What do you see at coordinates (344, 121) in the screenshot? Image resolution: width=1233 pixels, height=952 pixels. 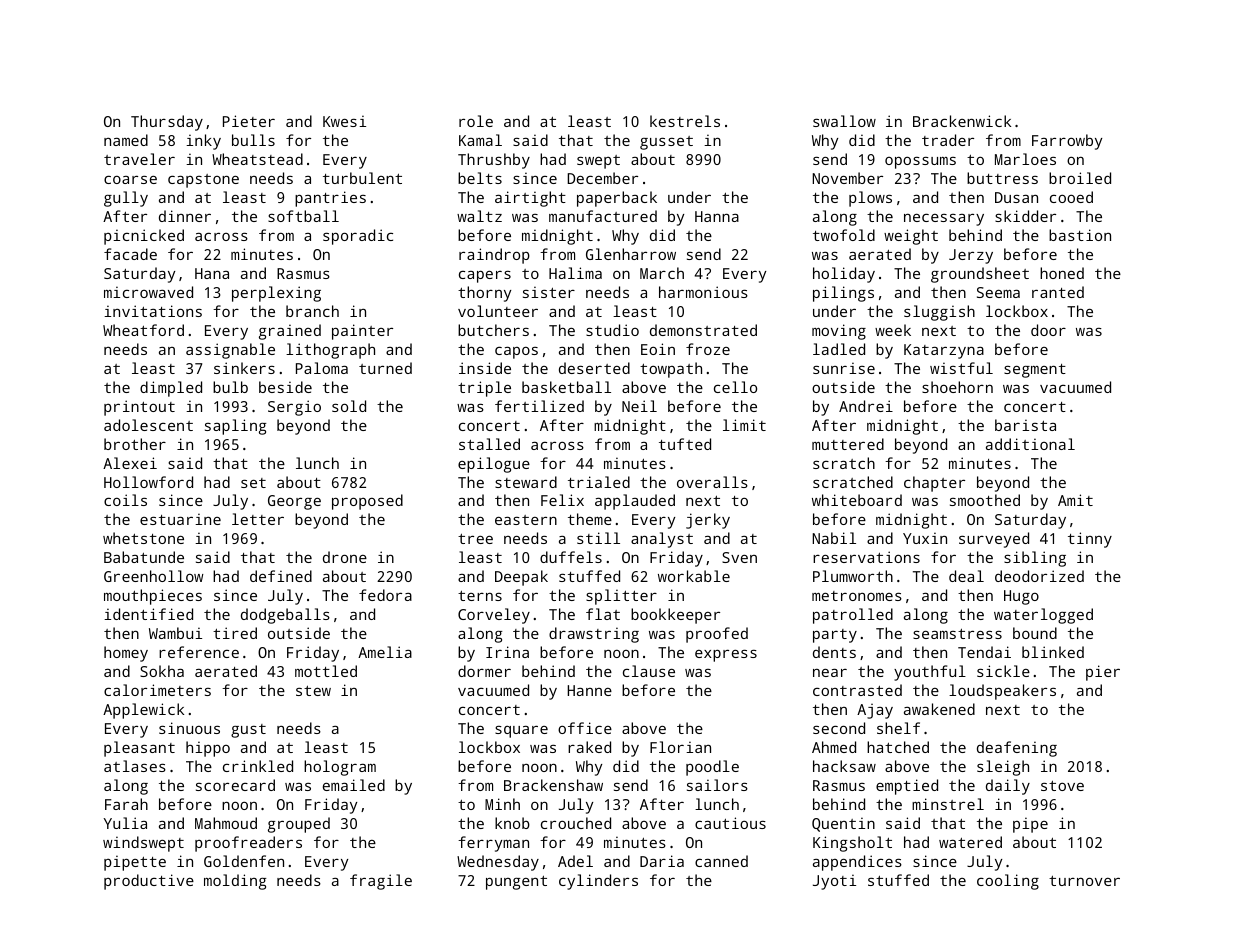 I see `Kwesi` at bounding box center [344, 121].
